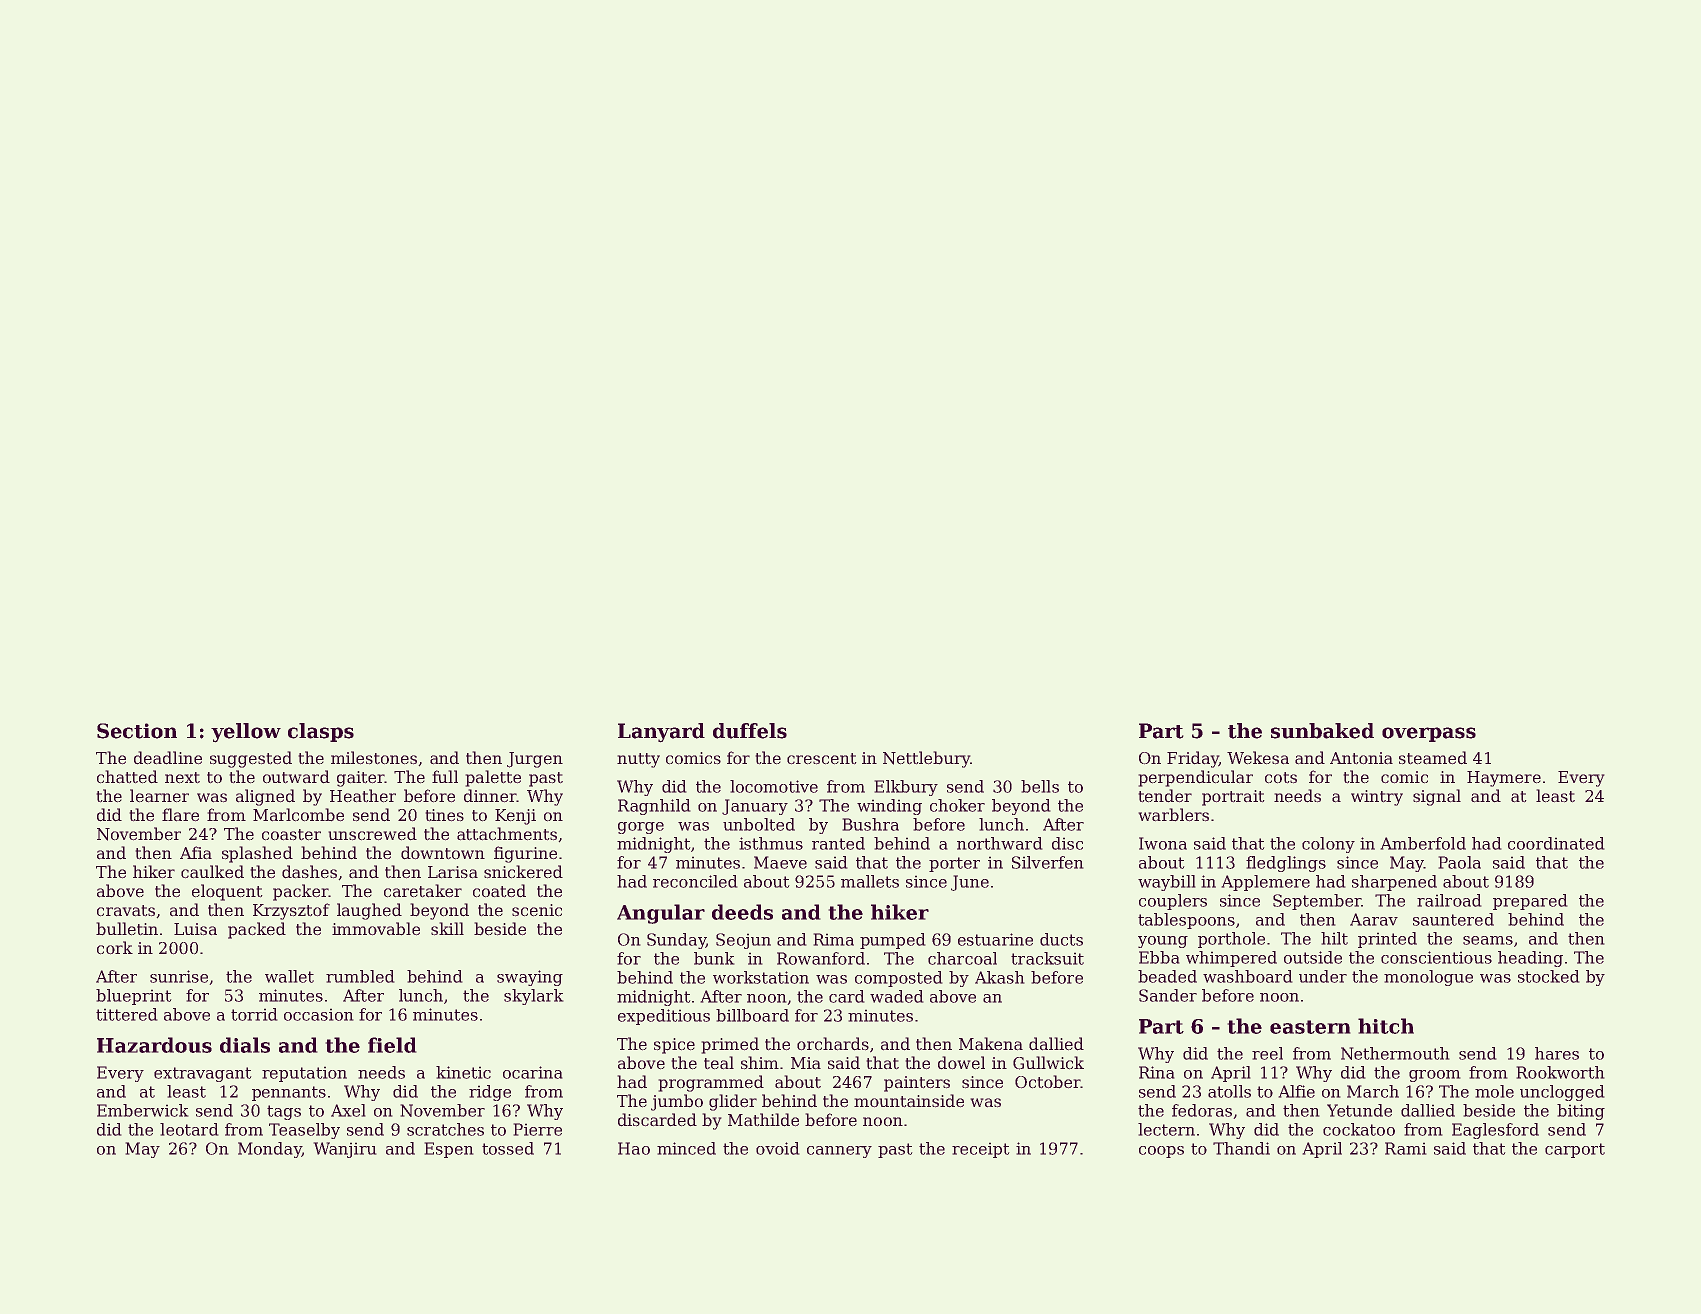 The height and width of the page is (1314, 1701). Describe the element at coordinates (962, 958) in the page. I see `charcoal` at that location.
